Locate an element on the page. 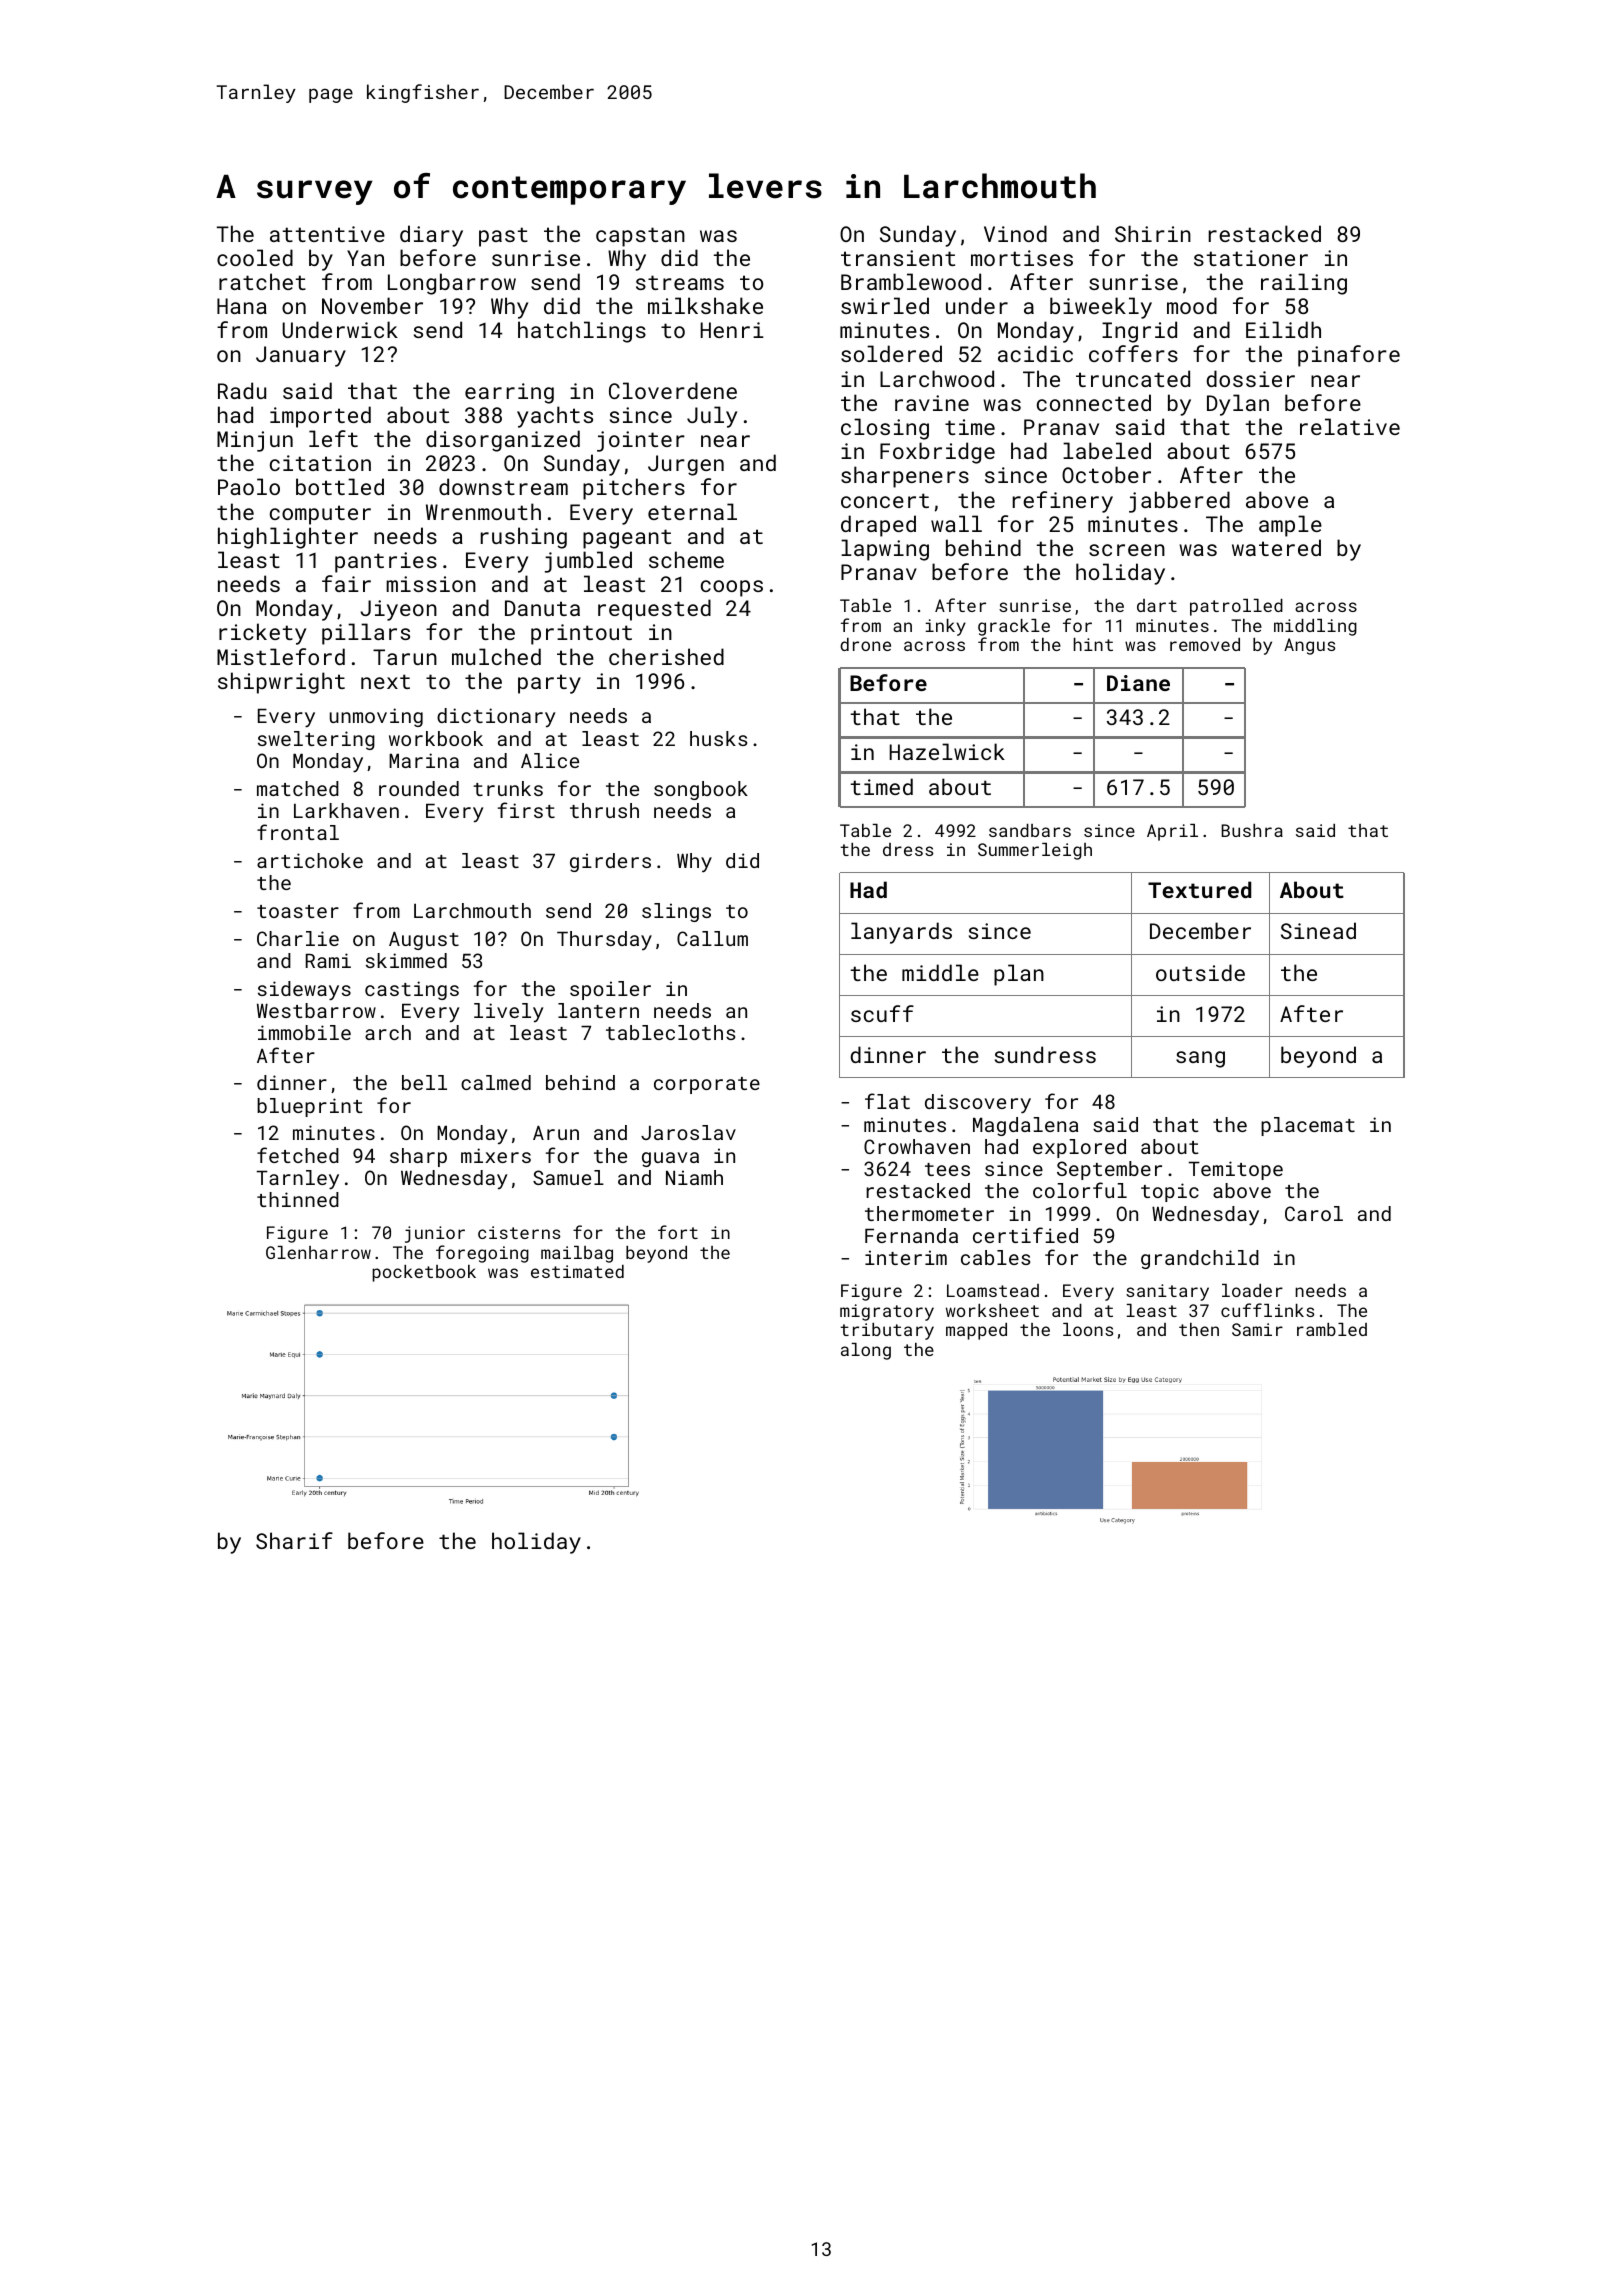 The image size is (1620, 2292). Callum is located at coordinates (712, 938).
